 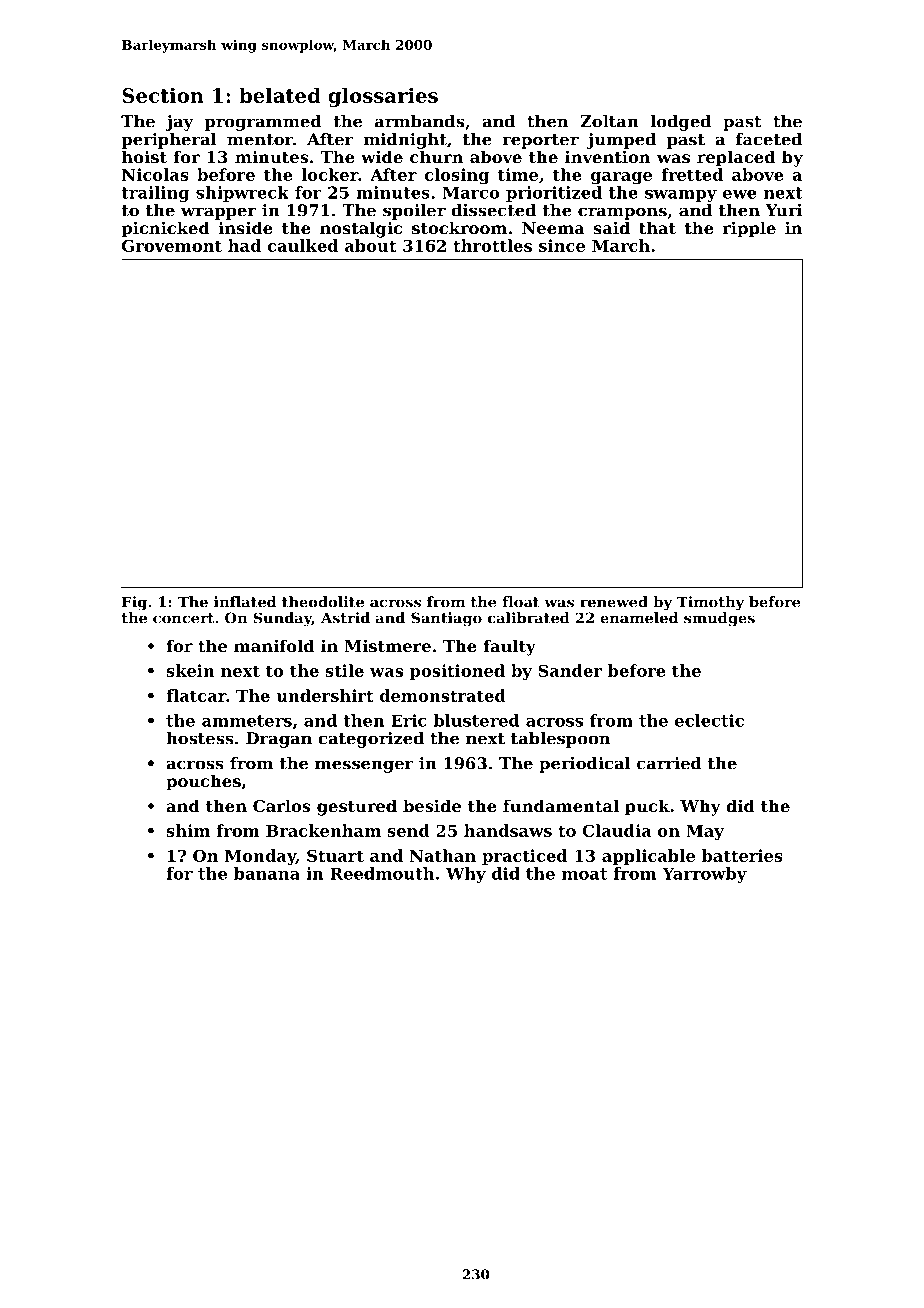 What do you see at coordinates (383, 97) in the screenshot?
I see `glossaries` at bounding box center [383, 97].
